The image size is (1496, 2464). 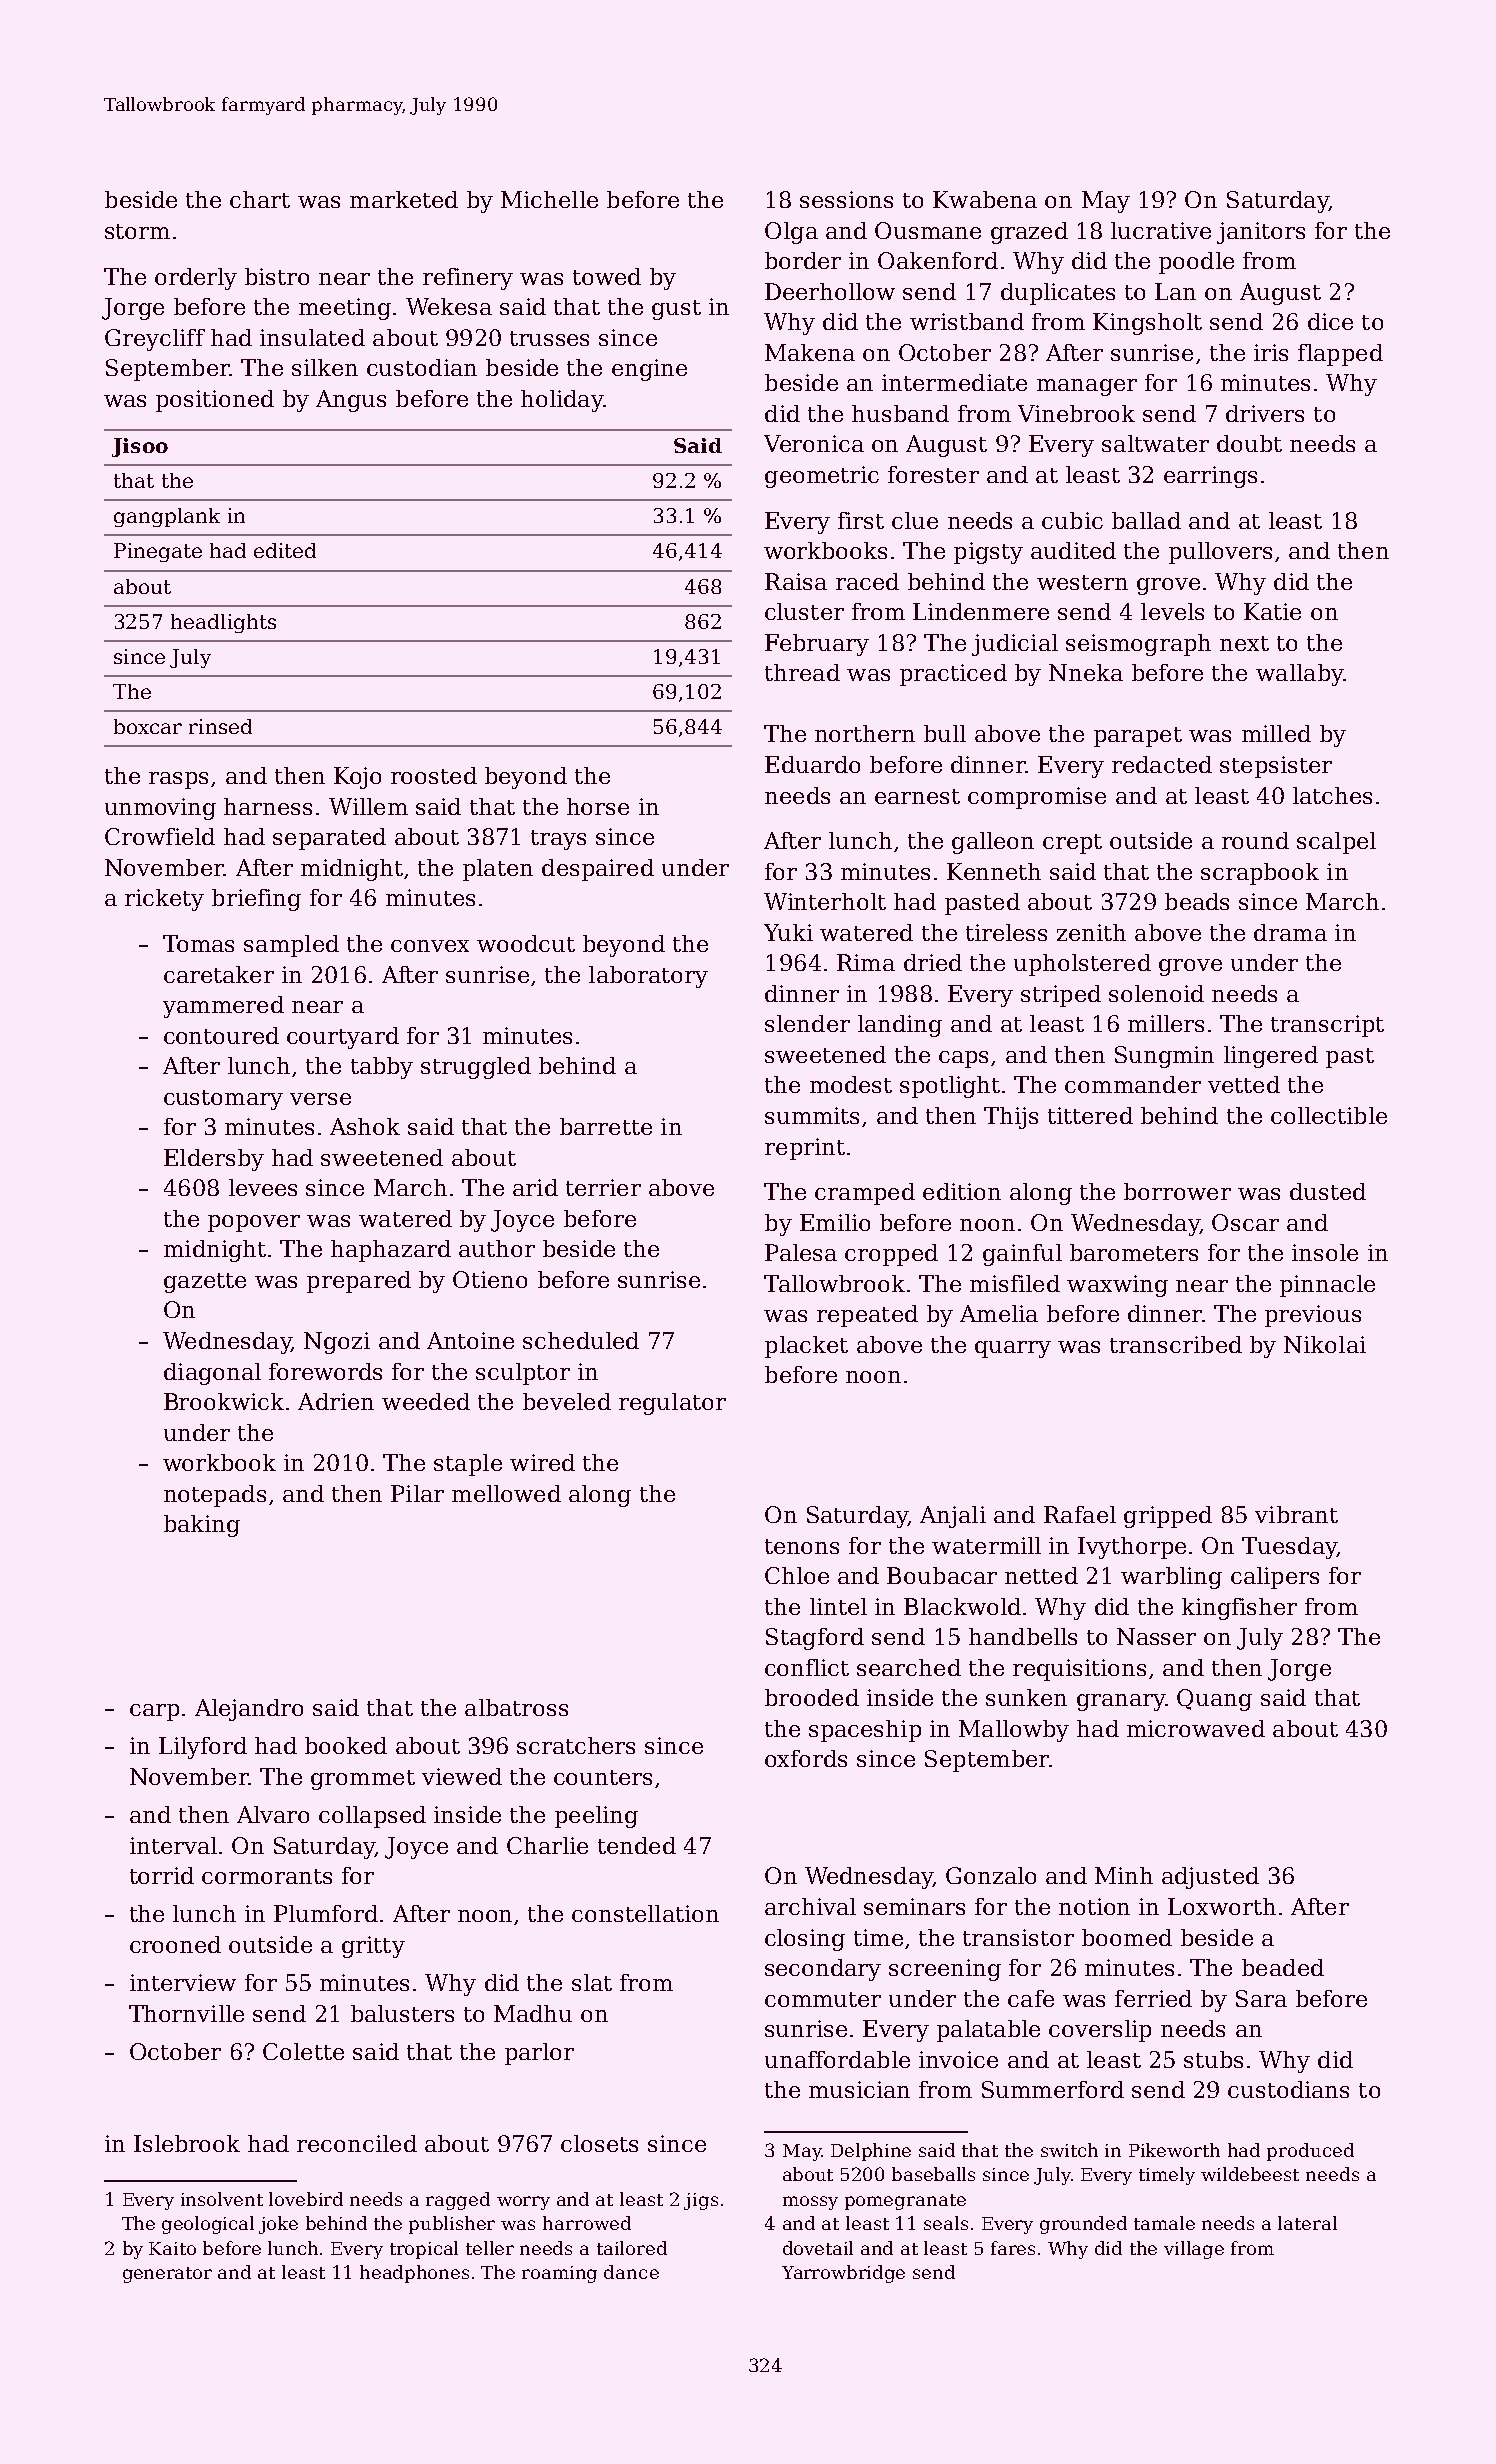 What do you see at coordinates (549, 199) in the screenshot?
I see `Michelle` at bounding box center [549, 199].
